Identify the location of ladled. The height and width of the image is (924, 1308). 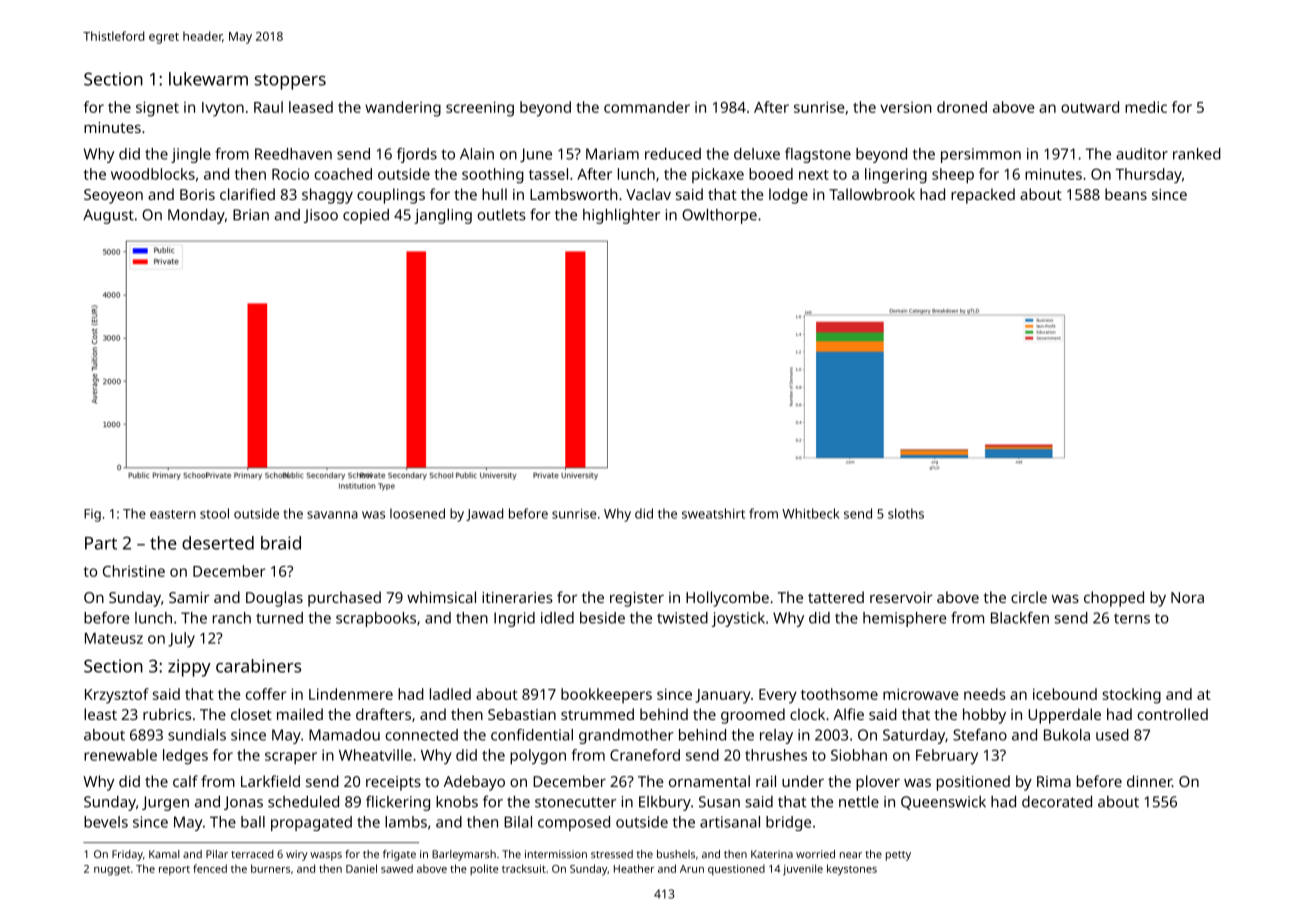
(450, 694).
